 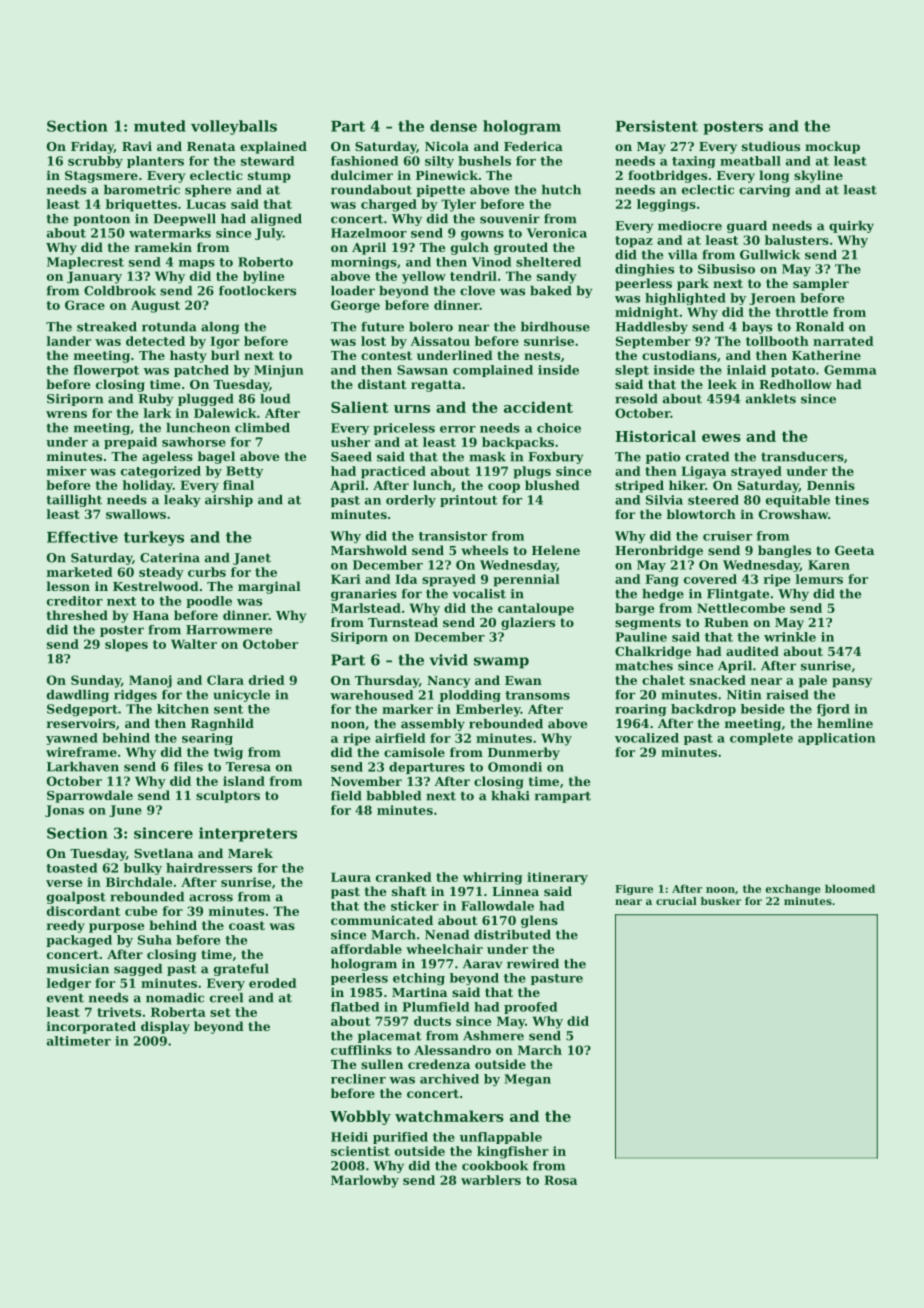 I want to click on wireframe, so click(x=81, y=752).
